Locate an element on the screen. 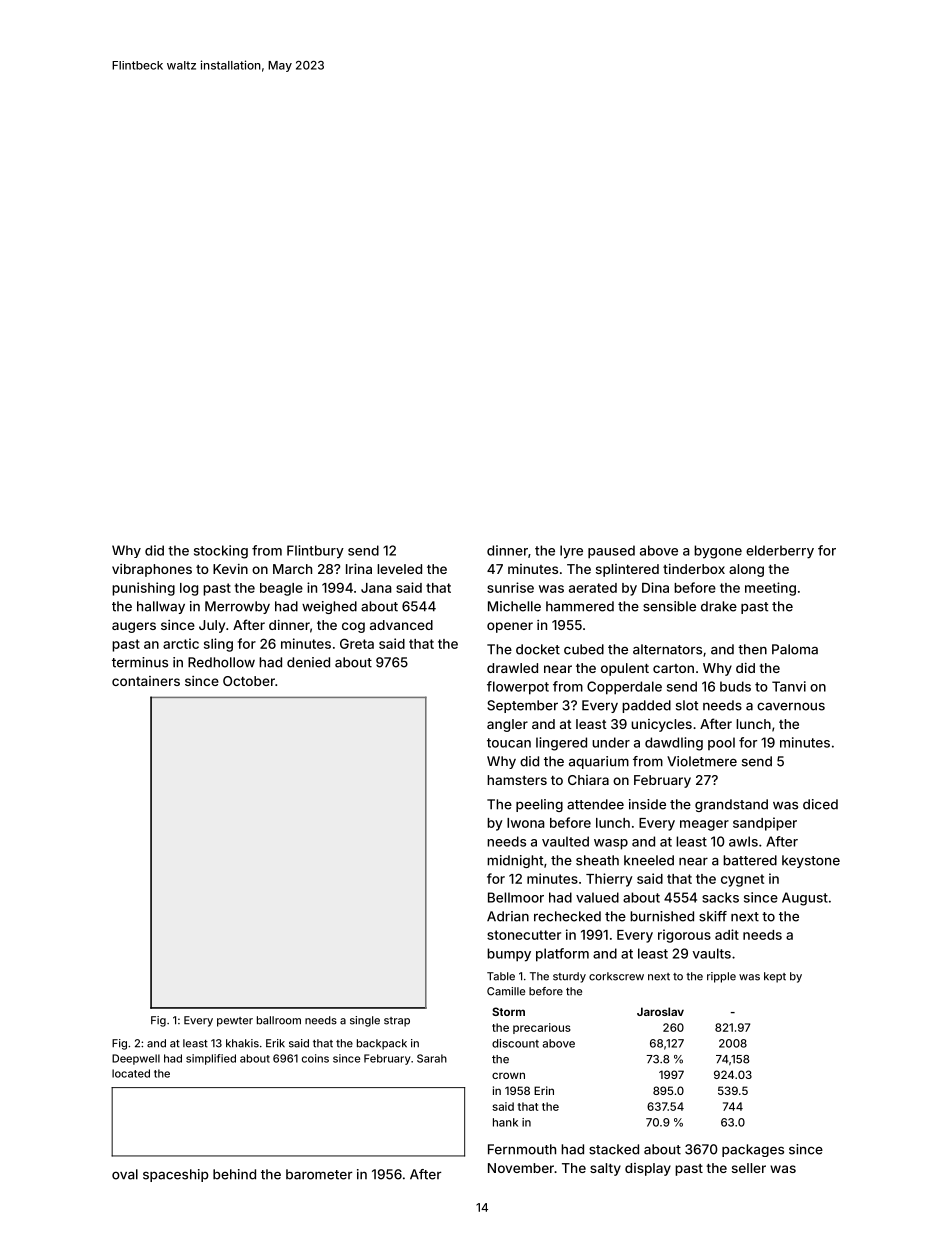  October is located at coordinates (249, 681).
